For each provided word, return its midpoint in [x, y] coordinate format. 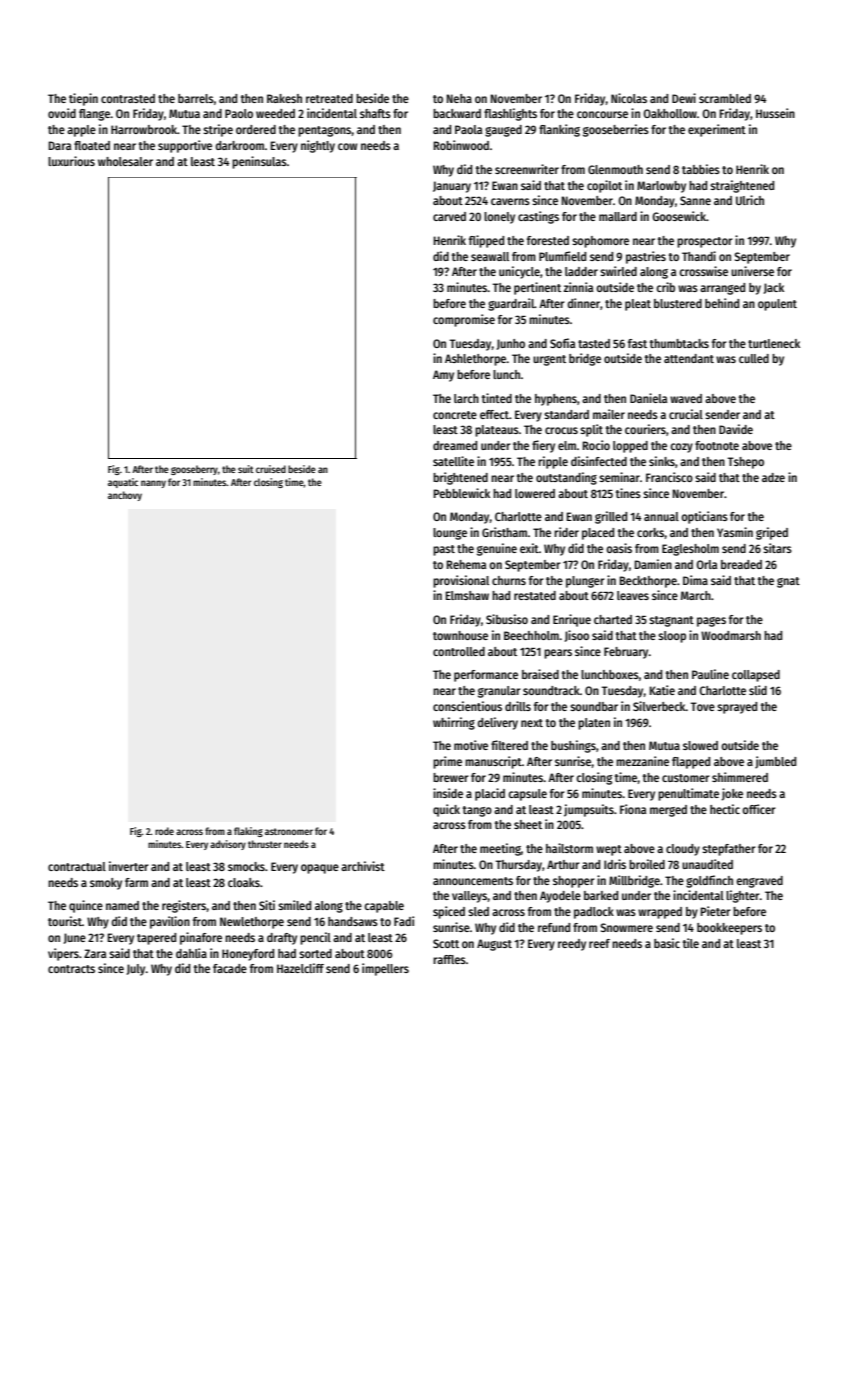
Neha [459, 98]
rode [164, 831]
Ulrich [750, 200]
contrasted [128, 98]
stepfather [729, 850]
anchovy [125, 496]
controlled [459, 651]
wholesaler [125, 161]
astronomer [289, 831]
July [136, 970]
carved [449, 216]
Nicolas [629, 98]
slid [758, 690]
